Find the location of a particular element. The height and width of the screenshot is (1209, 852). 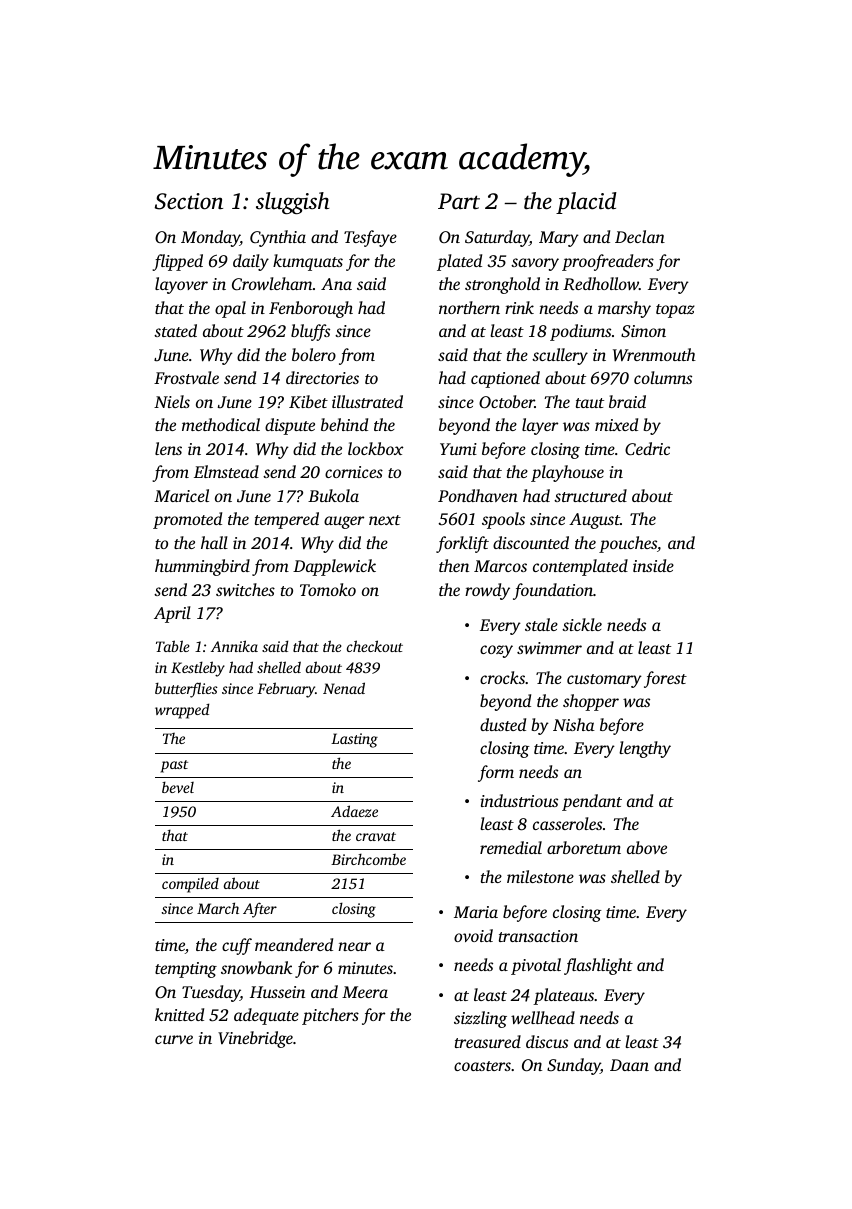

placid is located at coordinates (586, 203).
